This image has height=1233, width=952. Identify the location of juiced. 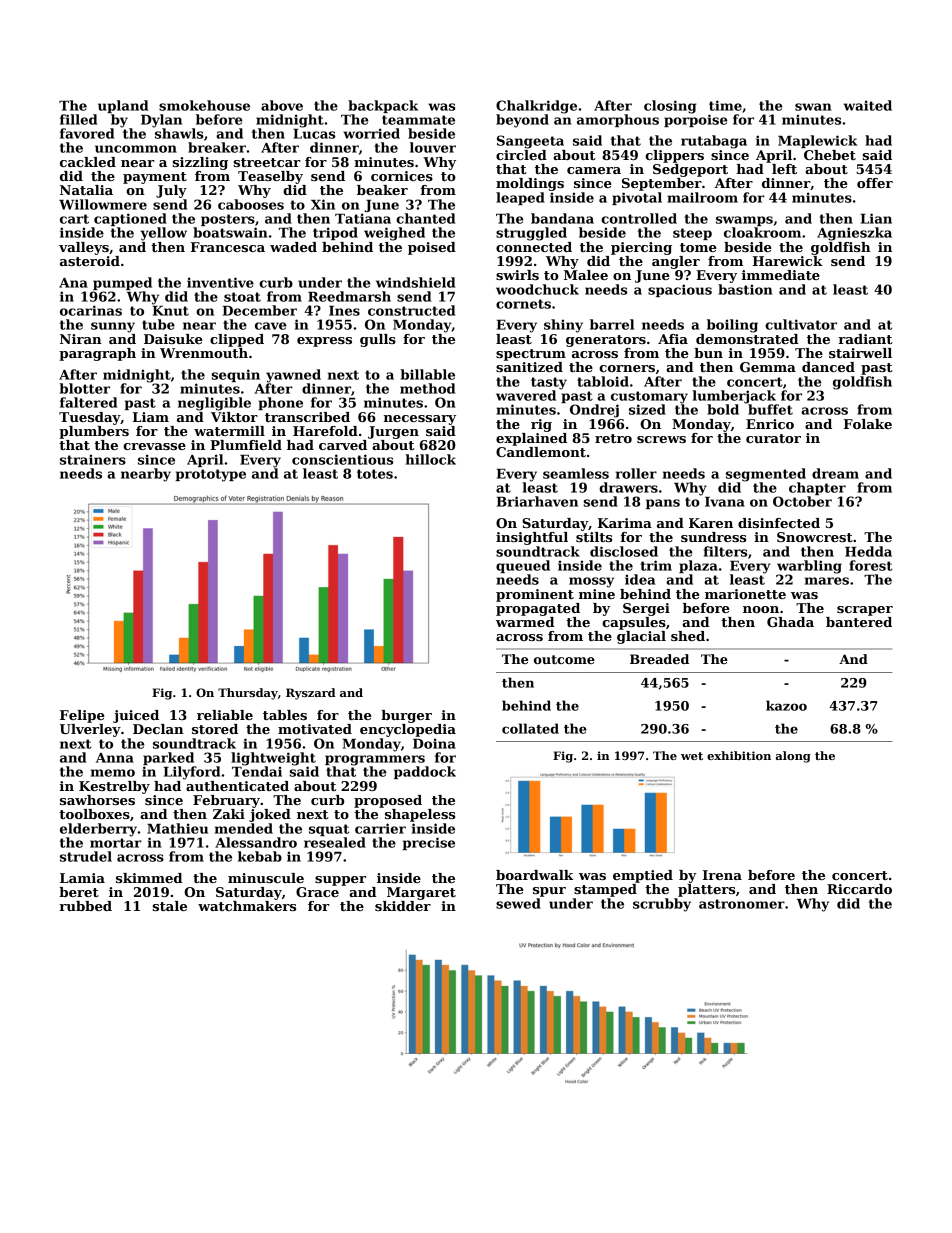
(136, 716).
